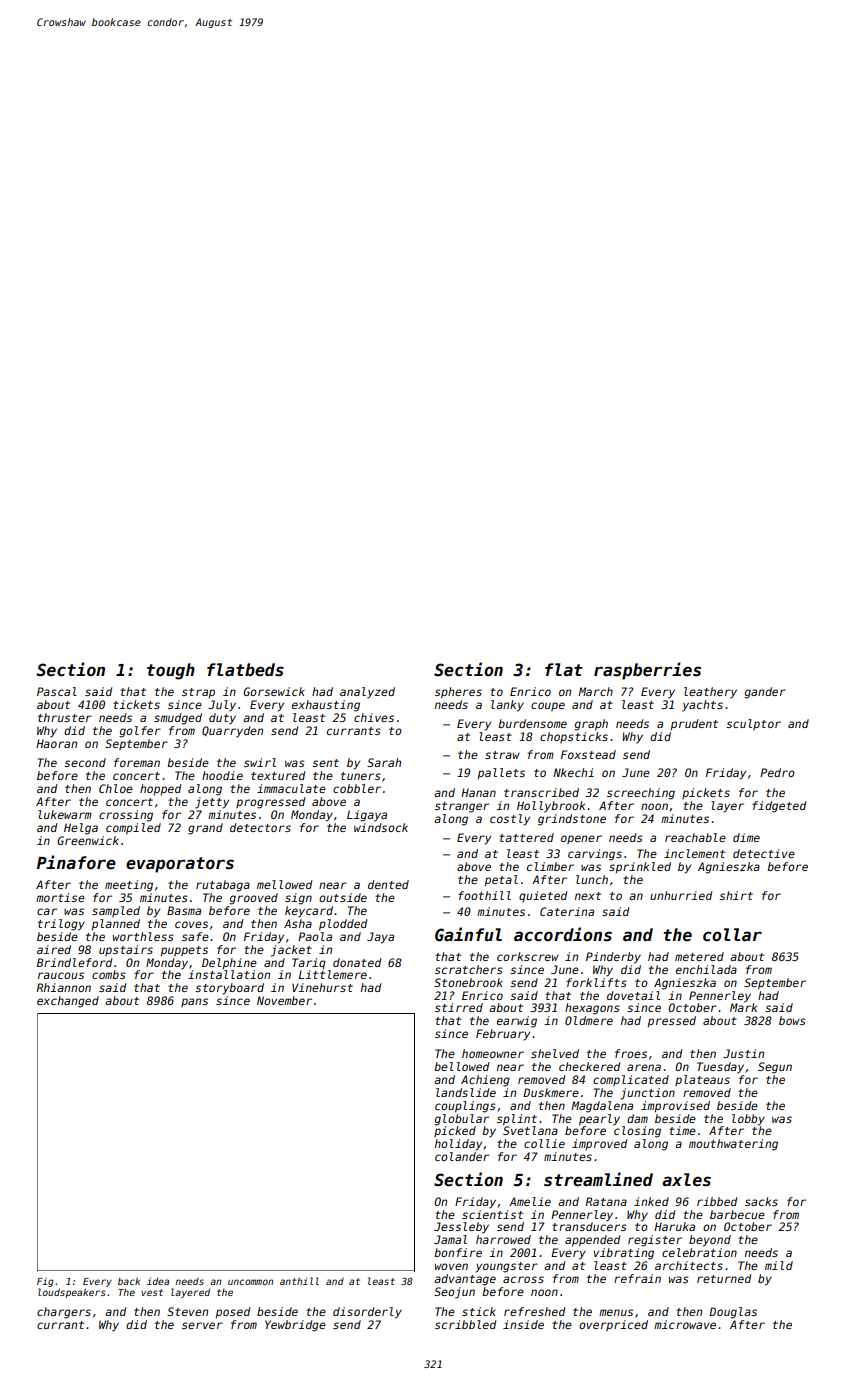 Image resolution: width=849 pixels, height=1400 pixels. Describe the element at coordinates (250, 1282) in the document. I see `uncommon` at that location.
